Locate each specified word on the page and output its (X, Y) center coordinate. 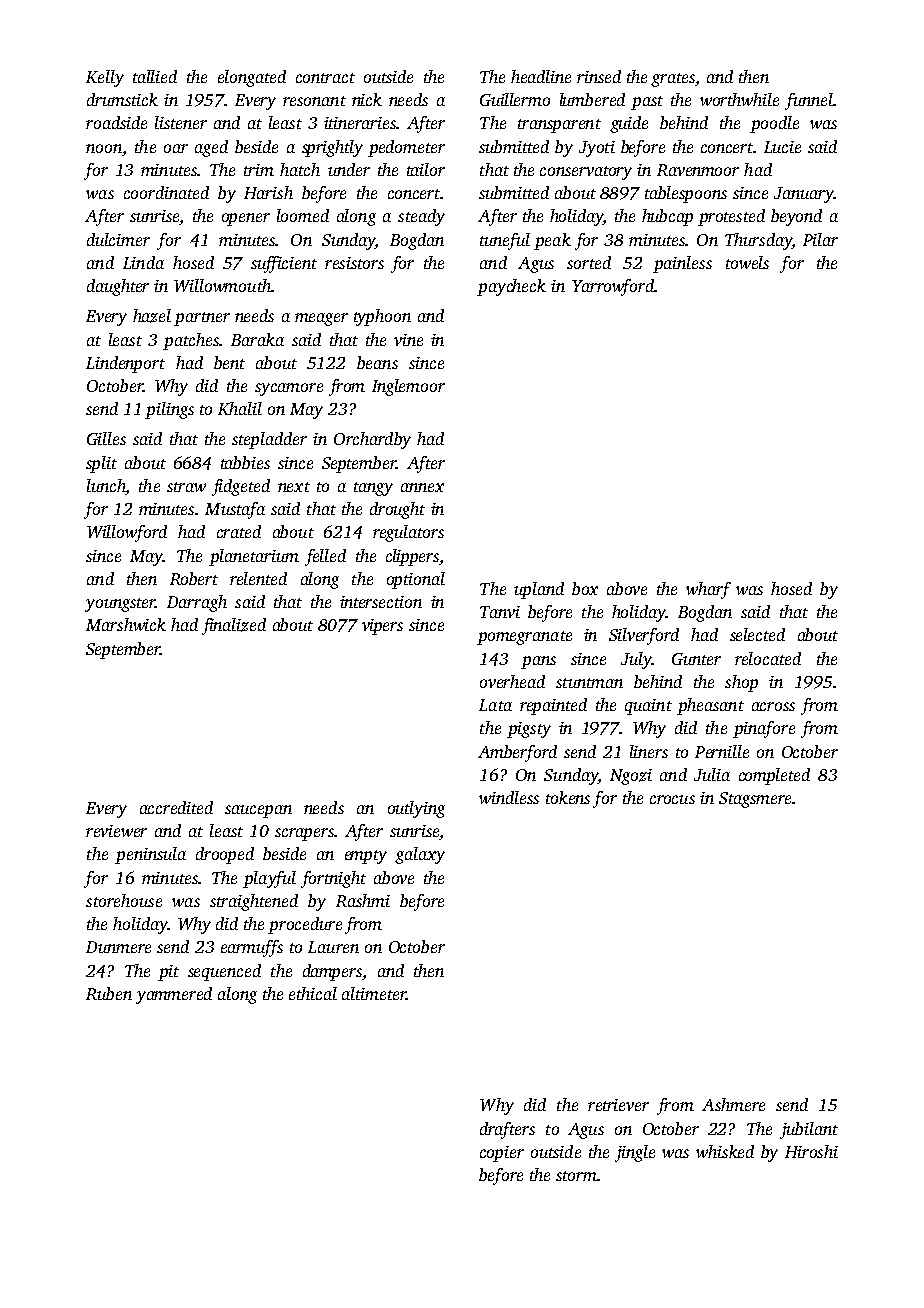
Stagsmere (755, 800)
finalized (234, 626)
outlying (416, 809)
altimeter (374, 993)
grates (673, 80)
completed (774, 776)
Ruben (109, 993)
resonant (314, 101)
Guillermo (515, 99)
